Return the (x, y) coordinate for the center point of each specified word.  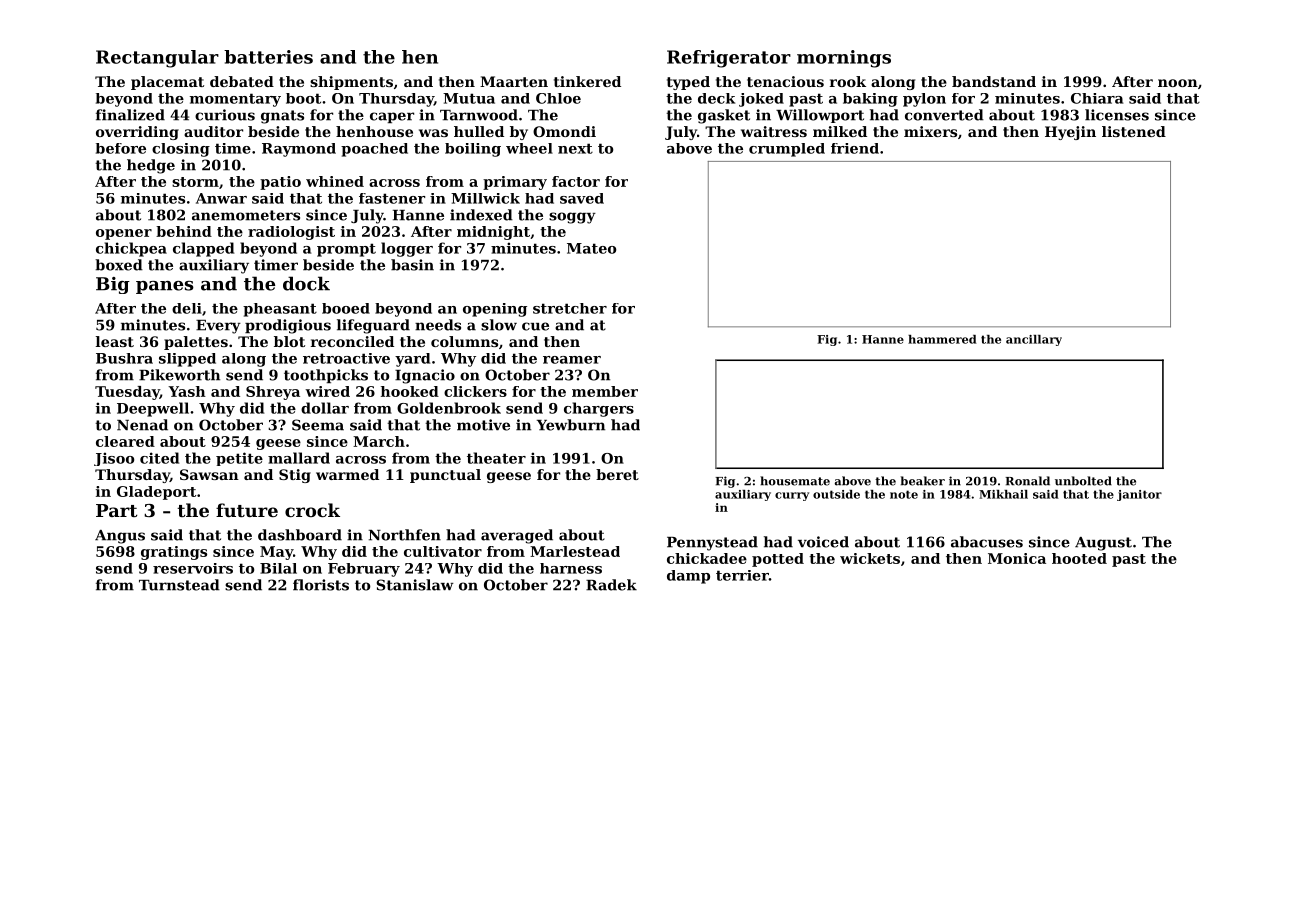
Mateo (591, 248)
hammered (942, 339)
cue (535, 326)
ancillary (1034, 340)
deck (716, 98)
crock (312, 510)
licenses (1117, 115)
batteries (268, 57)
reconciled (352, 341)
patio (280, 183)
